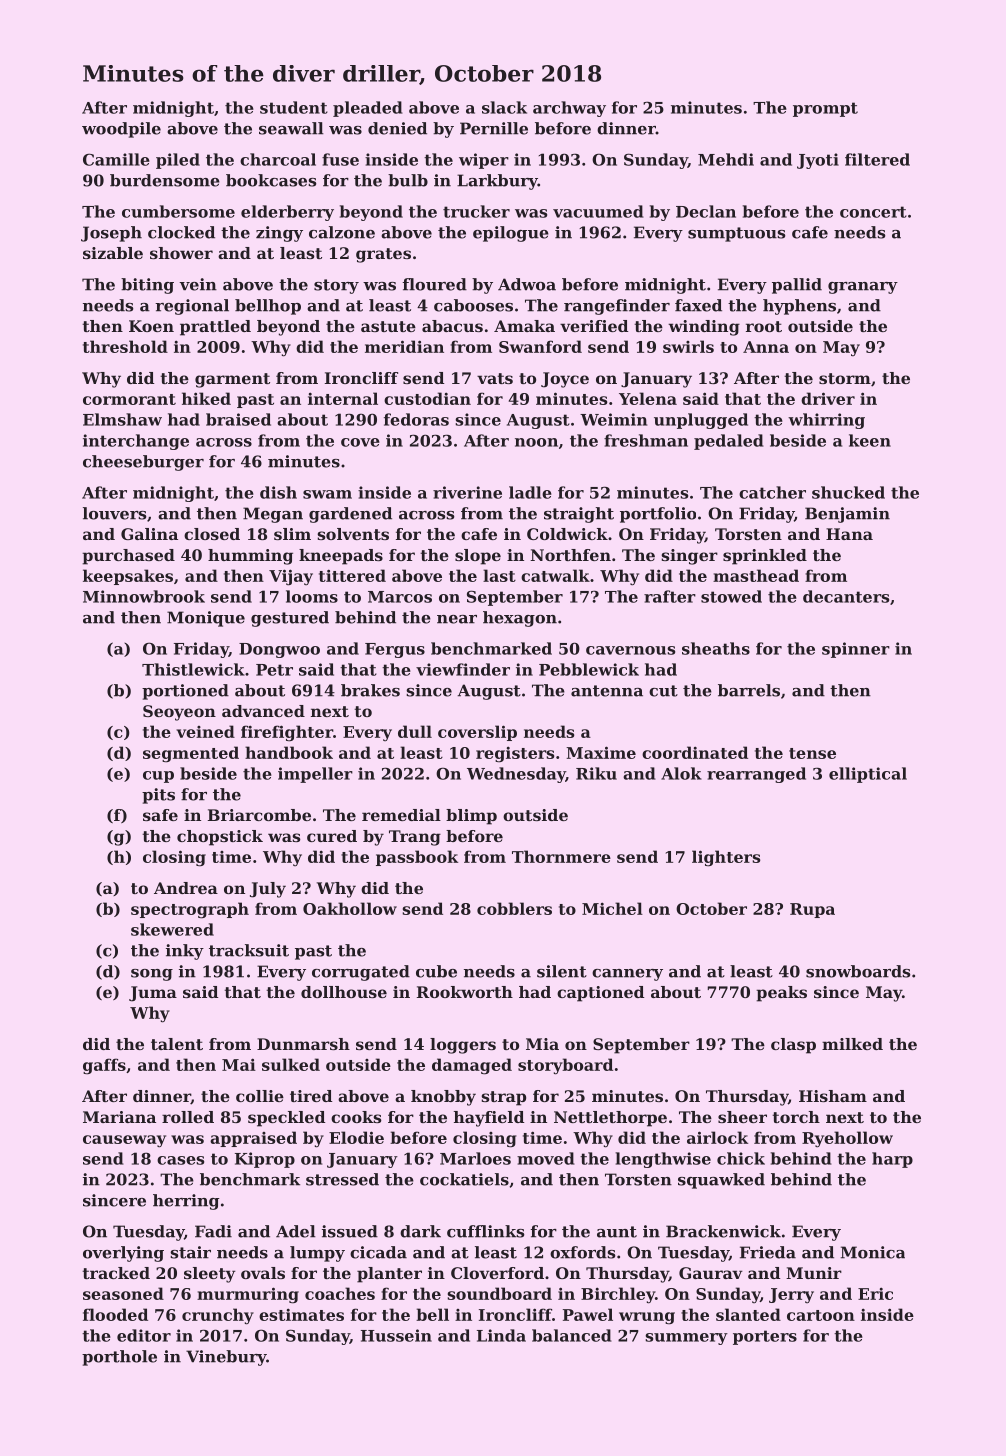 The width and height of the page is (1006, 1456). Describe the element at coordinates (706, 211) in the page. I see `Declan` at that location.
